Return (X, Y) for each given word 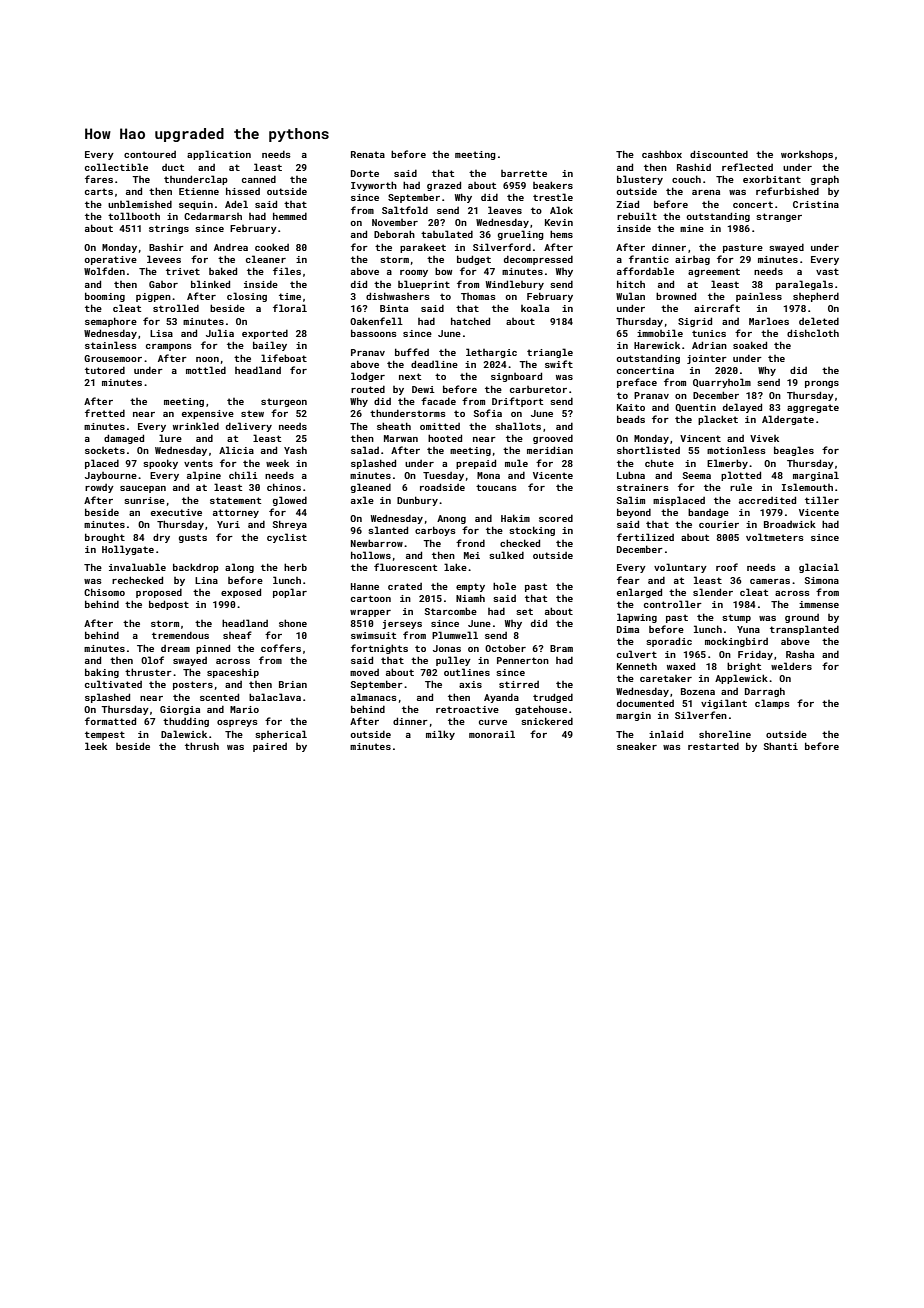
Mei (472, 555)
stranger (779, 217)
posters (193, 685)
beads (631, 419)
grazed (444, 186)
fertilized (645, 537)
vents (198, 463)
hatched (470, 321)
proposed (159, 593)
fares (99, 179)
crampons (169, 347)
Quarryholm (722, 383)
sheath (394, 426)
